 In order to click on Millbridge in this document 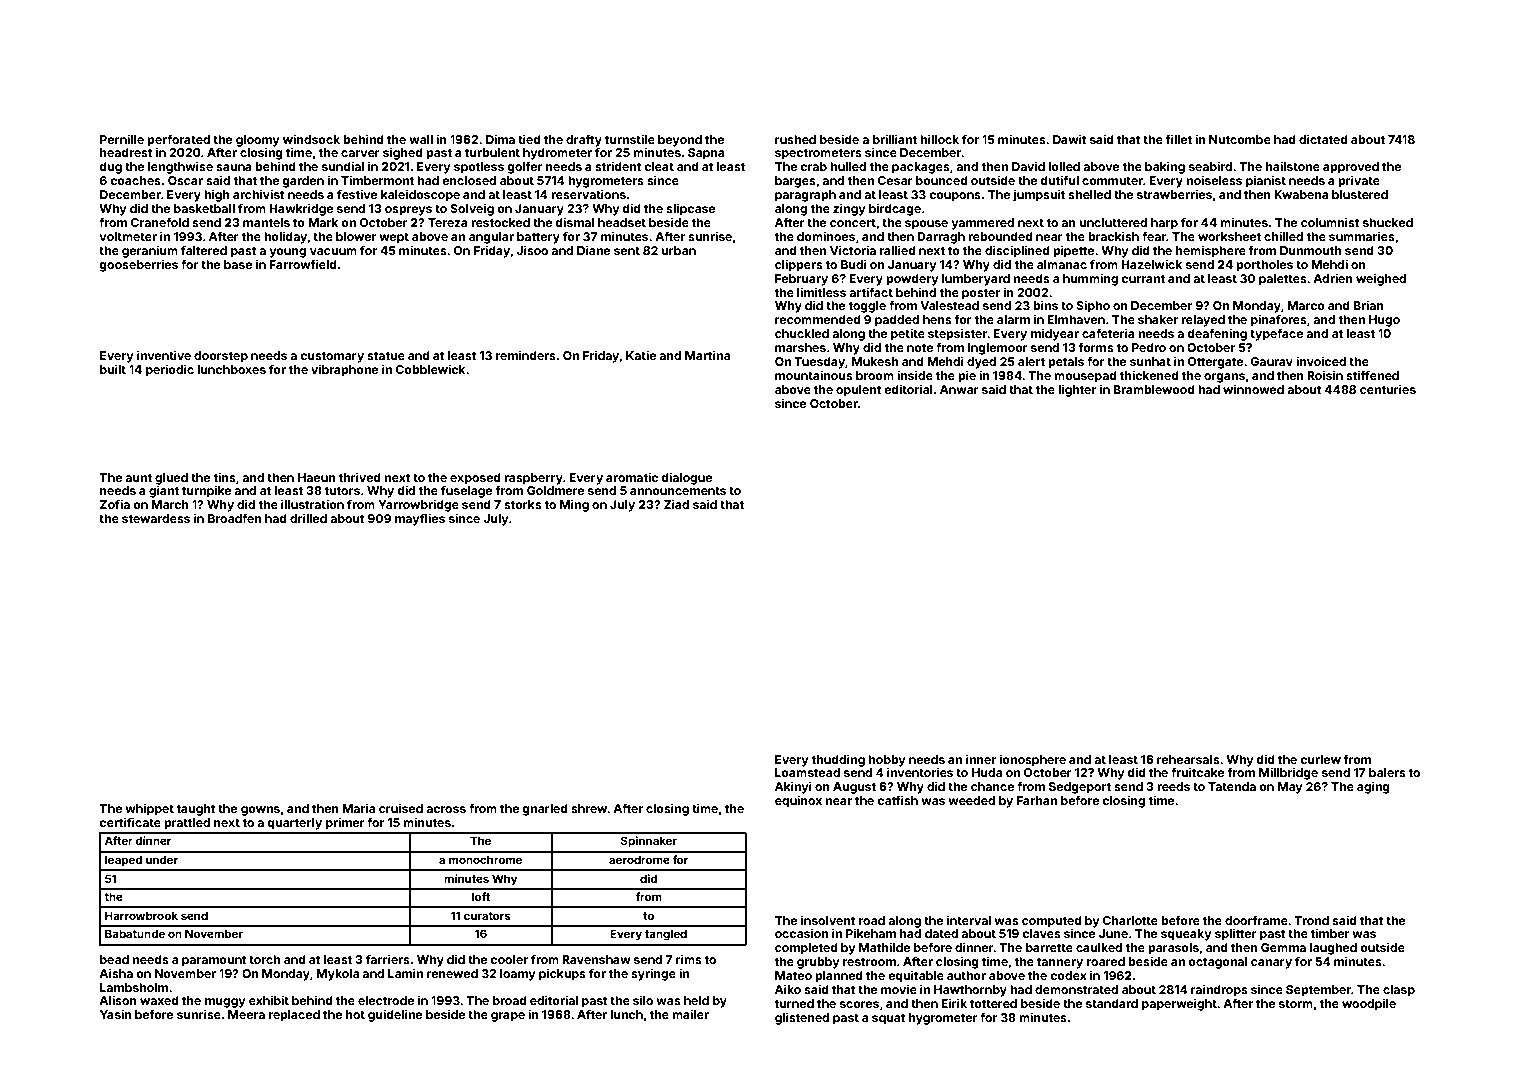, I will do `click(1288, 773)`.
